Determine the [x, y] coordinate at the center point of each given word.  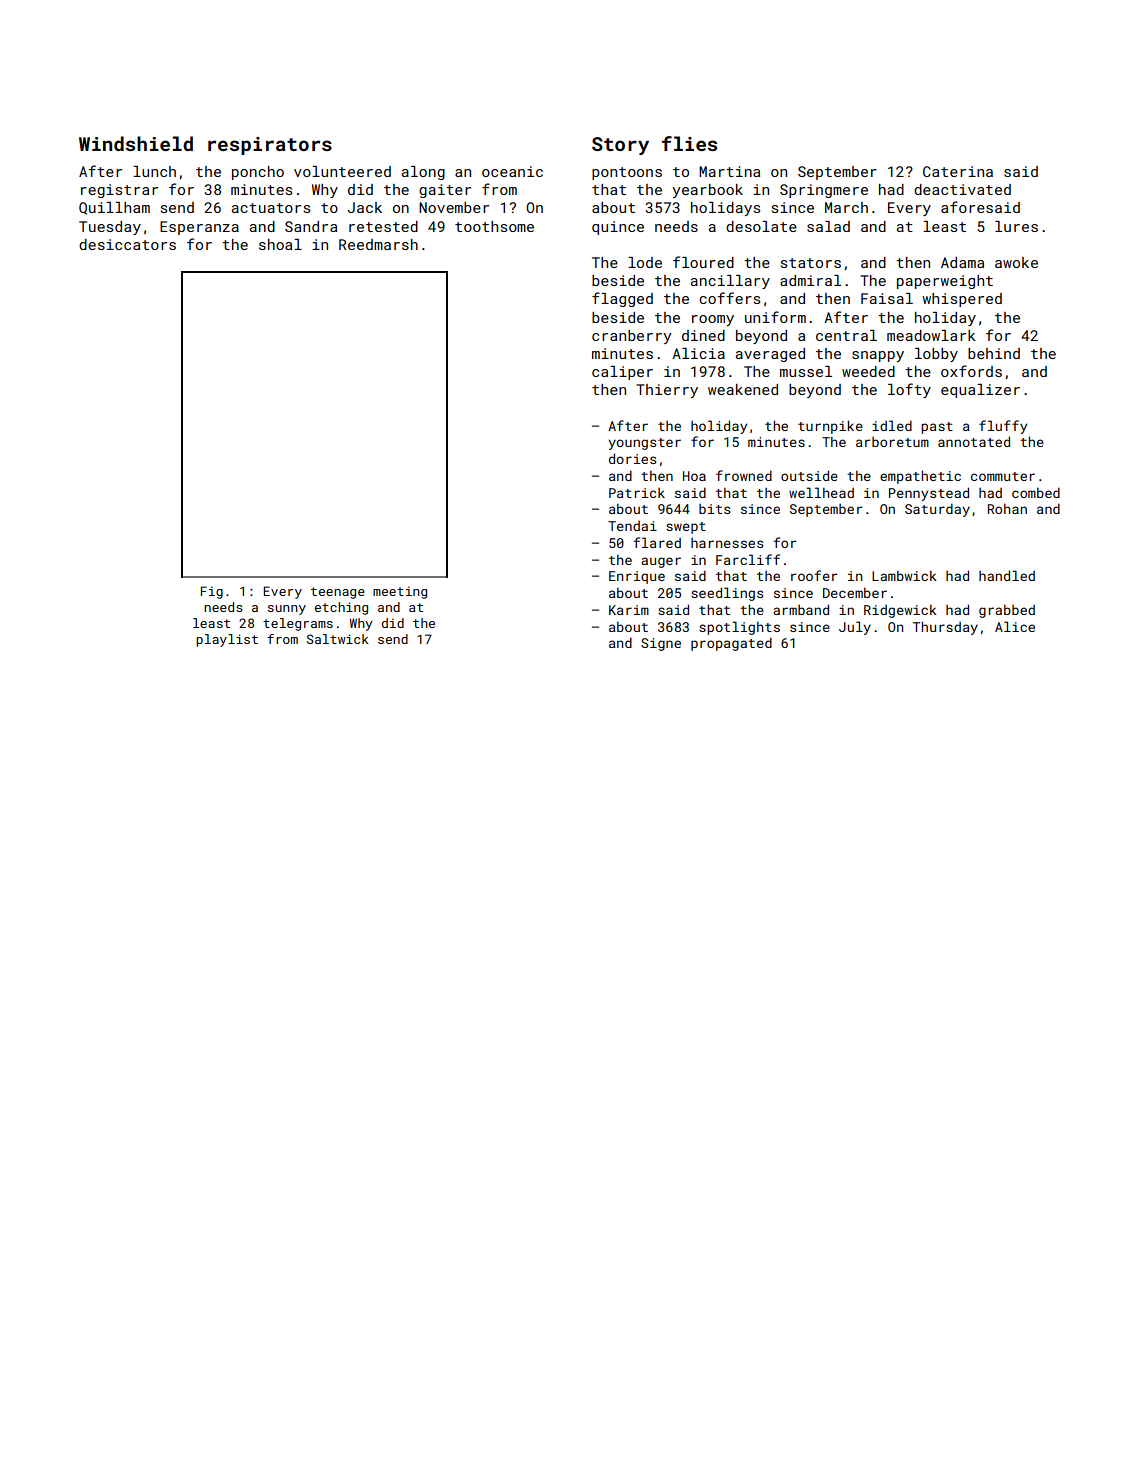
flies [689, 143]
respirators [270, 146]
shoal [280, 244]
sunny [287, 610]
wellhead [821, 492]
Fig [212, 592]
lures [1016, 226]
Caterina [958, 171]
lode [645, 262]
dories [632, 458]
